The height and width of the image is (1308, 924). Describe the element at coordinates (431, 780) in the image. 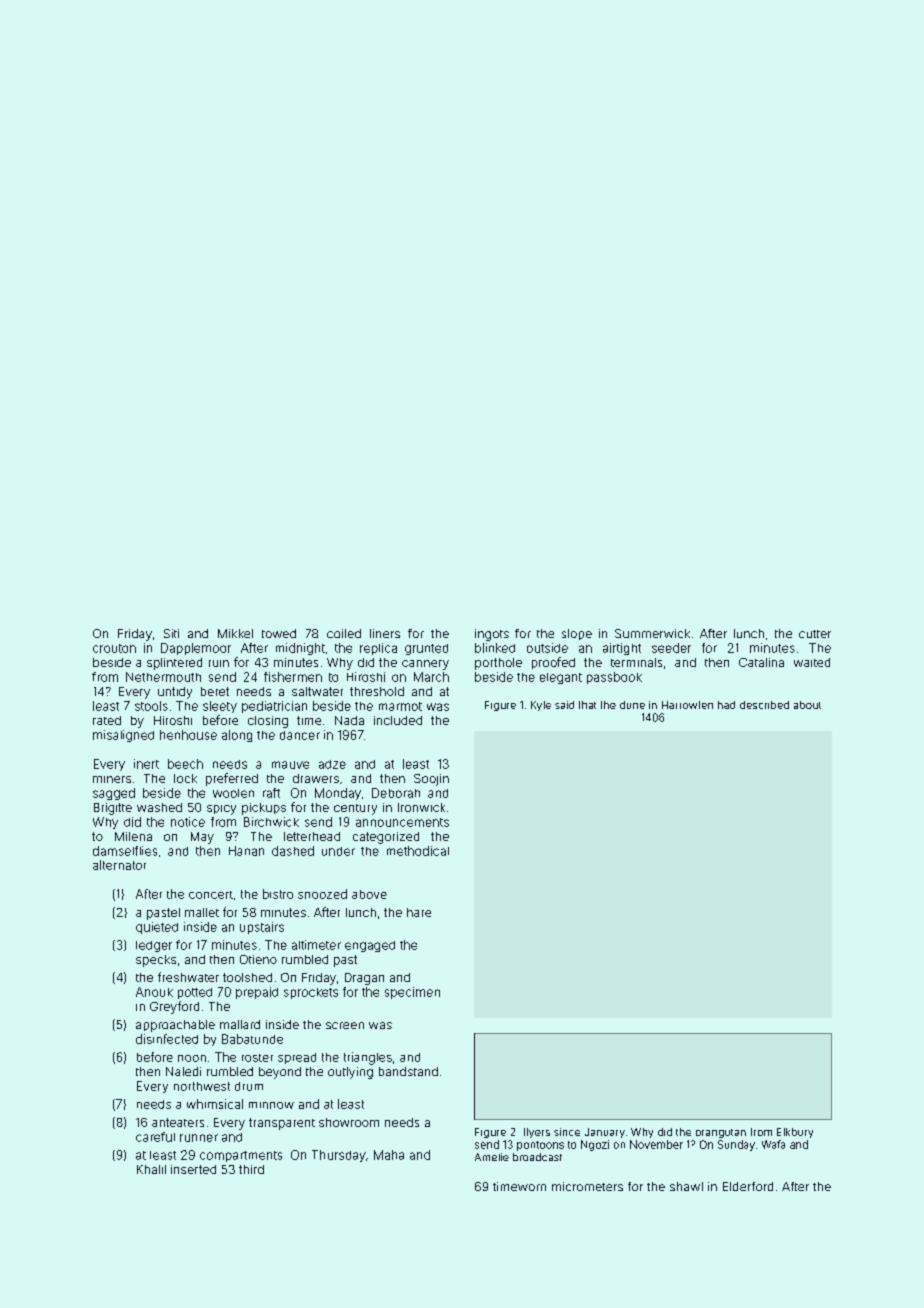

I see `Soojin` at that location.
